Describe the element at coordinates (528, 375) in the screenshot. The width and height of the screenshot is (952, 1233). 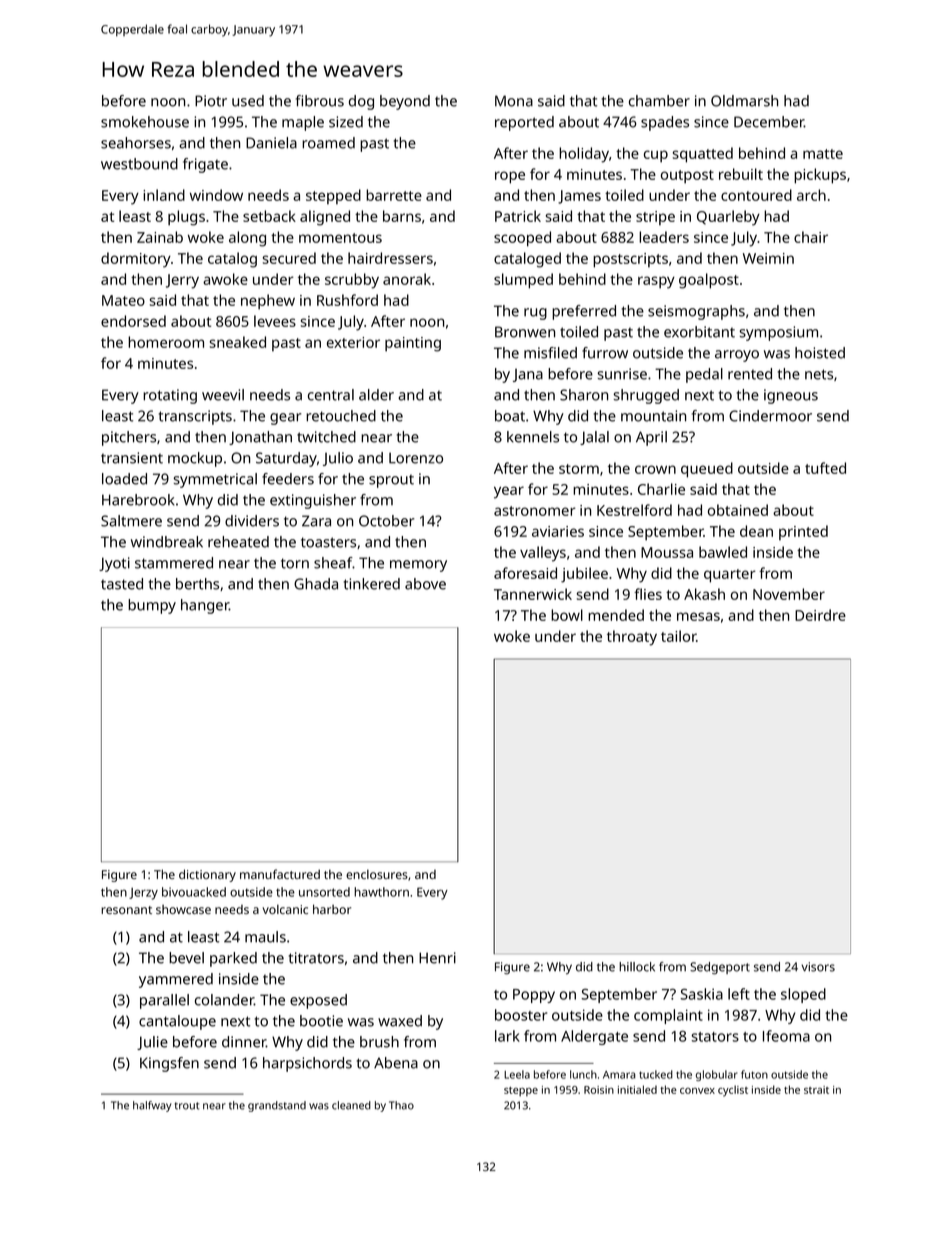
I see `Jana` at that location.
